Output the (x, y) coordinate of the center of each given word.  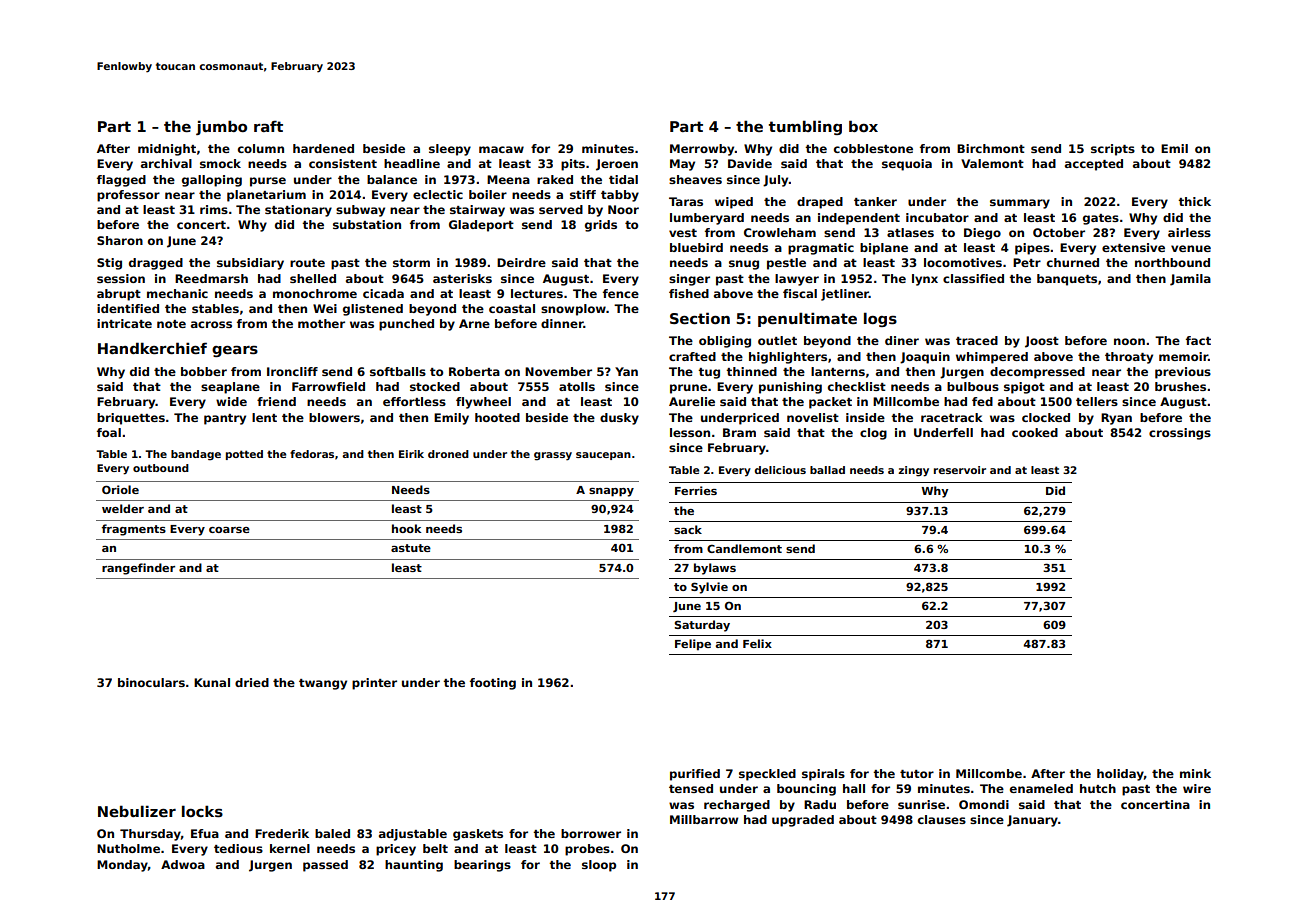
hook (406, 528)
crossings (1180, 434)
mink (1195, 773)
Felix (757, 643)
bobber (204, 371)
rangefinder (138, 569)
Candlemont (744, 548)
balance (392, 179)
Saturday (702, 626)
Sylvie (709, 588)
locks (202, 811)
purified (695, 775)
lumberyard (707, 219)
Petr (1027, 262)
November (558, 371)
